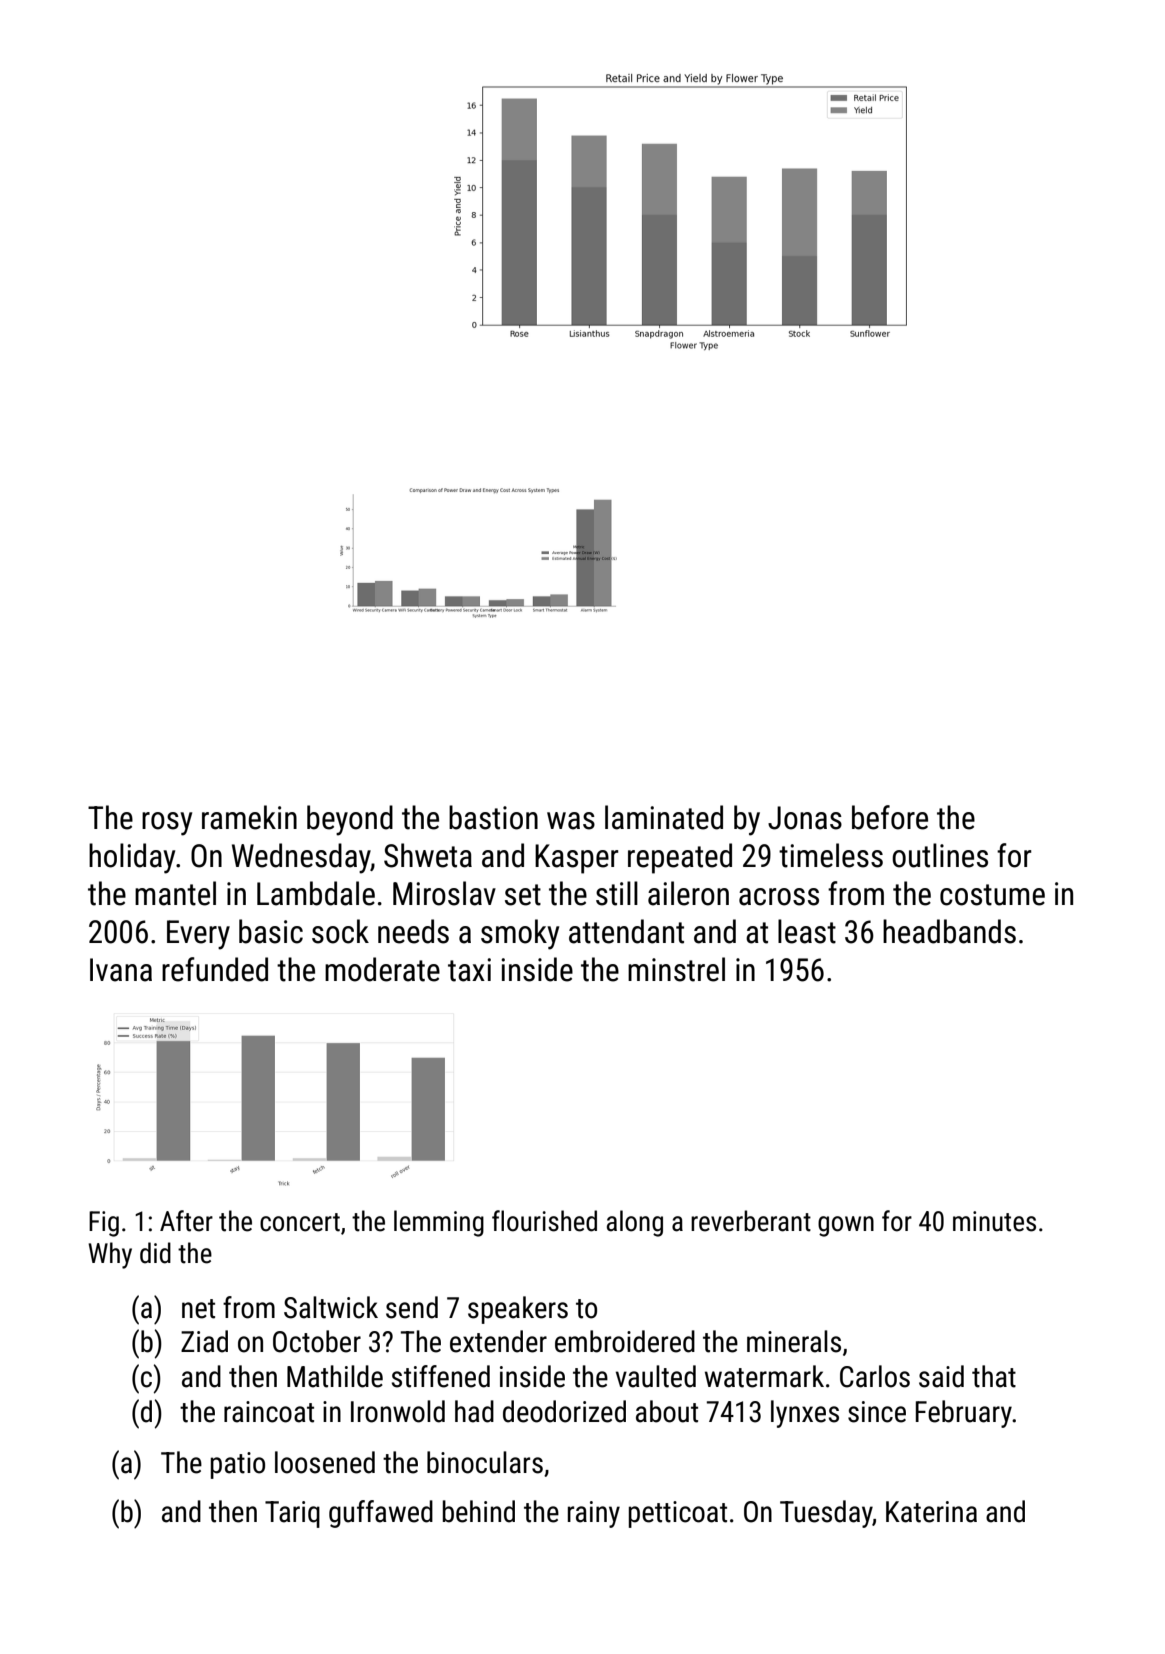  What do you see at coordinates (292, 1514) in the screenshot?
I see `Tariq` at bounding box center [292, 1514].
